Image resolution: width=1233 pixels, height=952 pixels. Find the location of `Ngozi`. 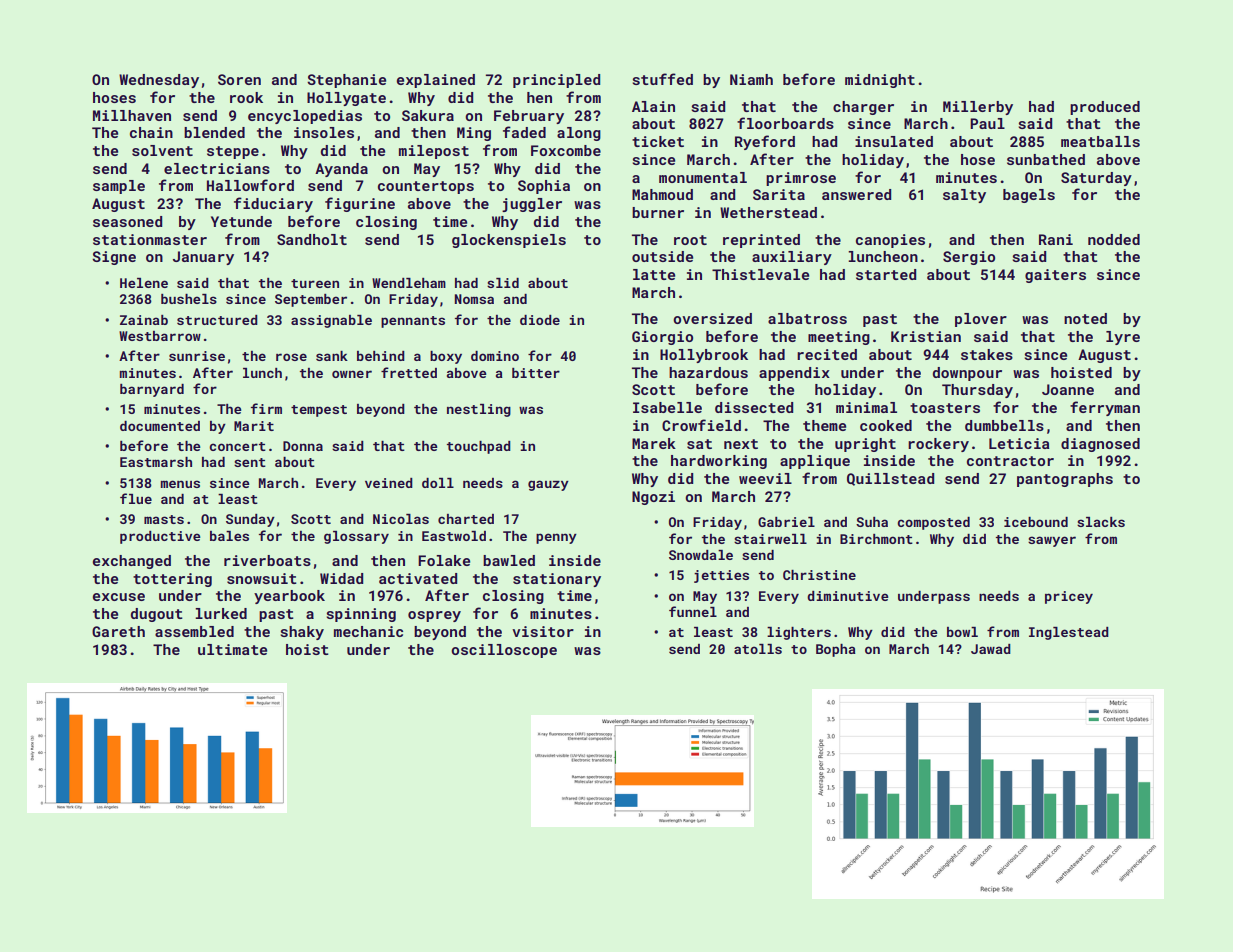

Ngozi is located at coordinates (653, 498).
